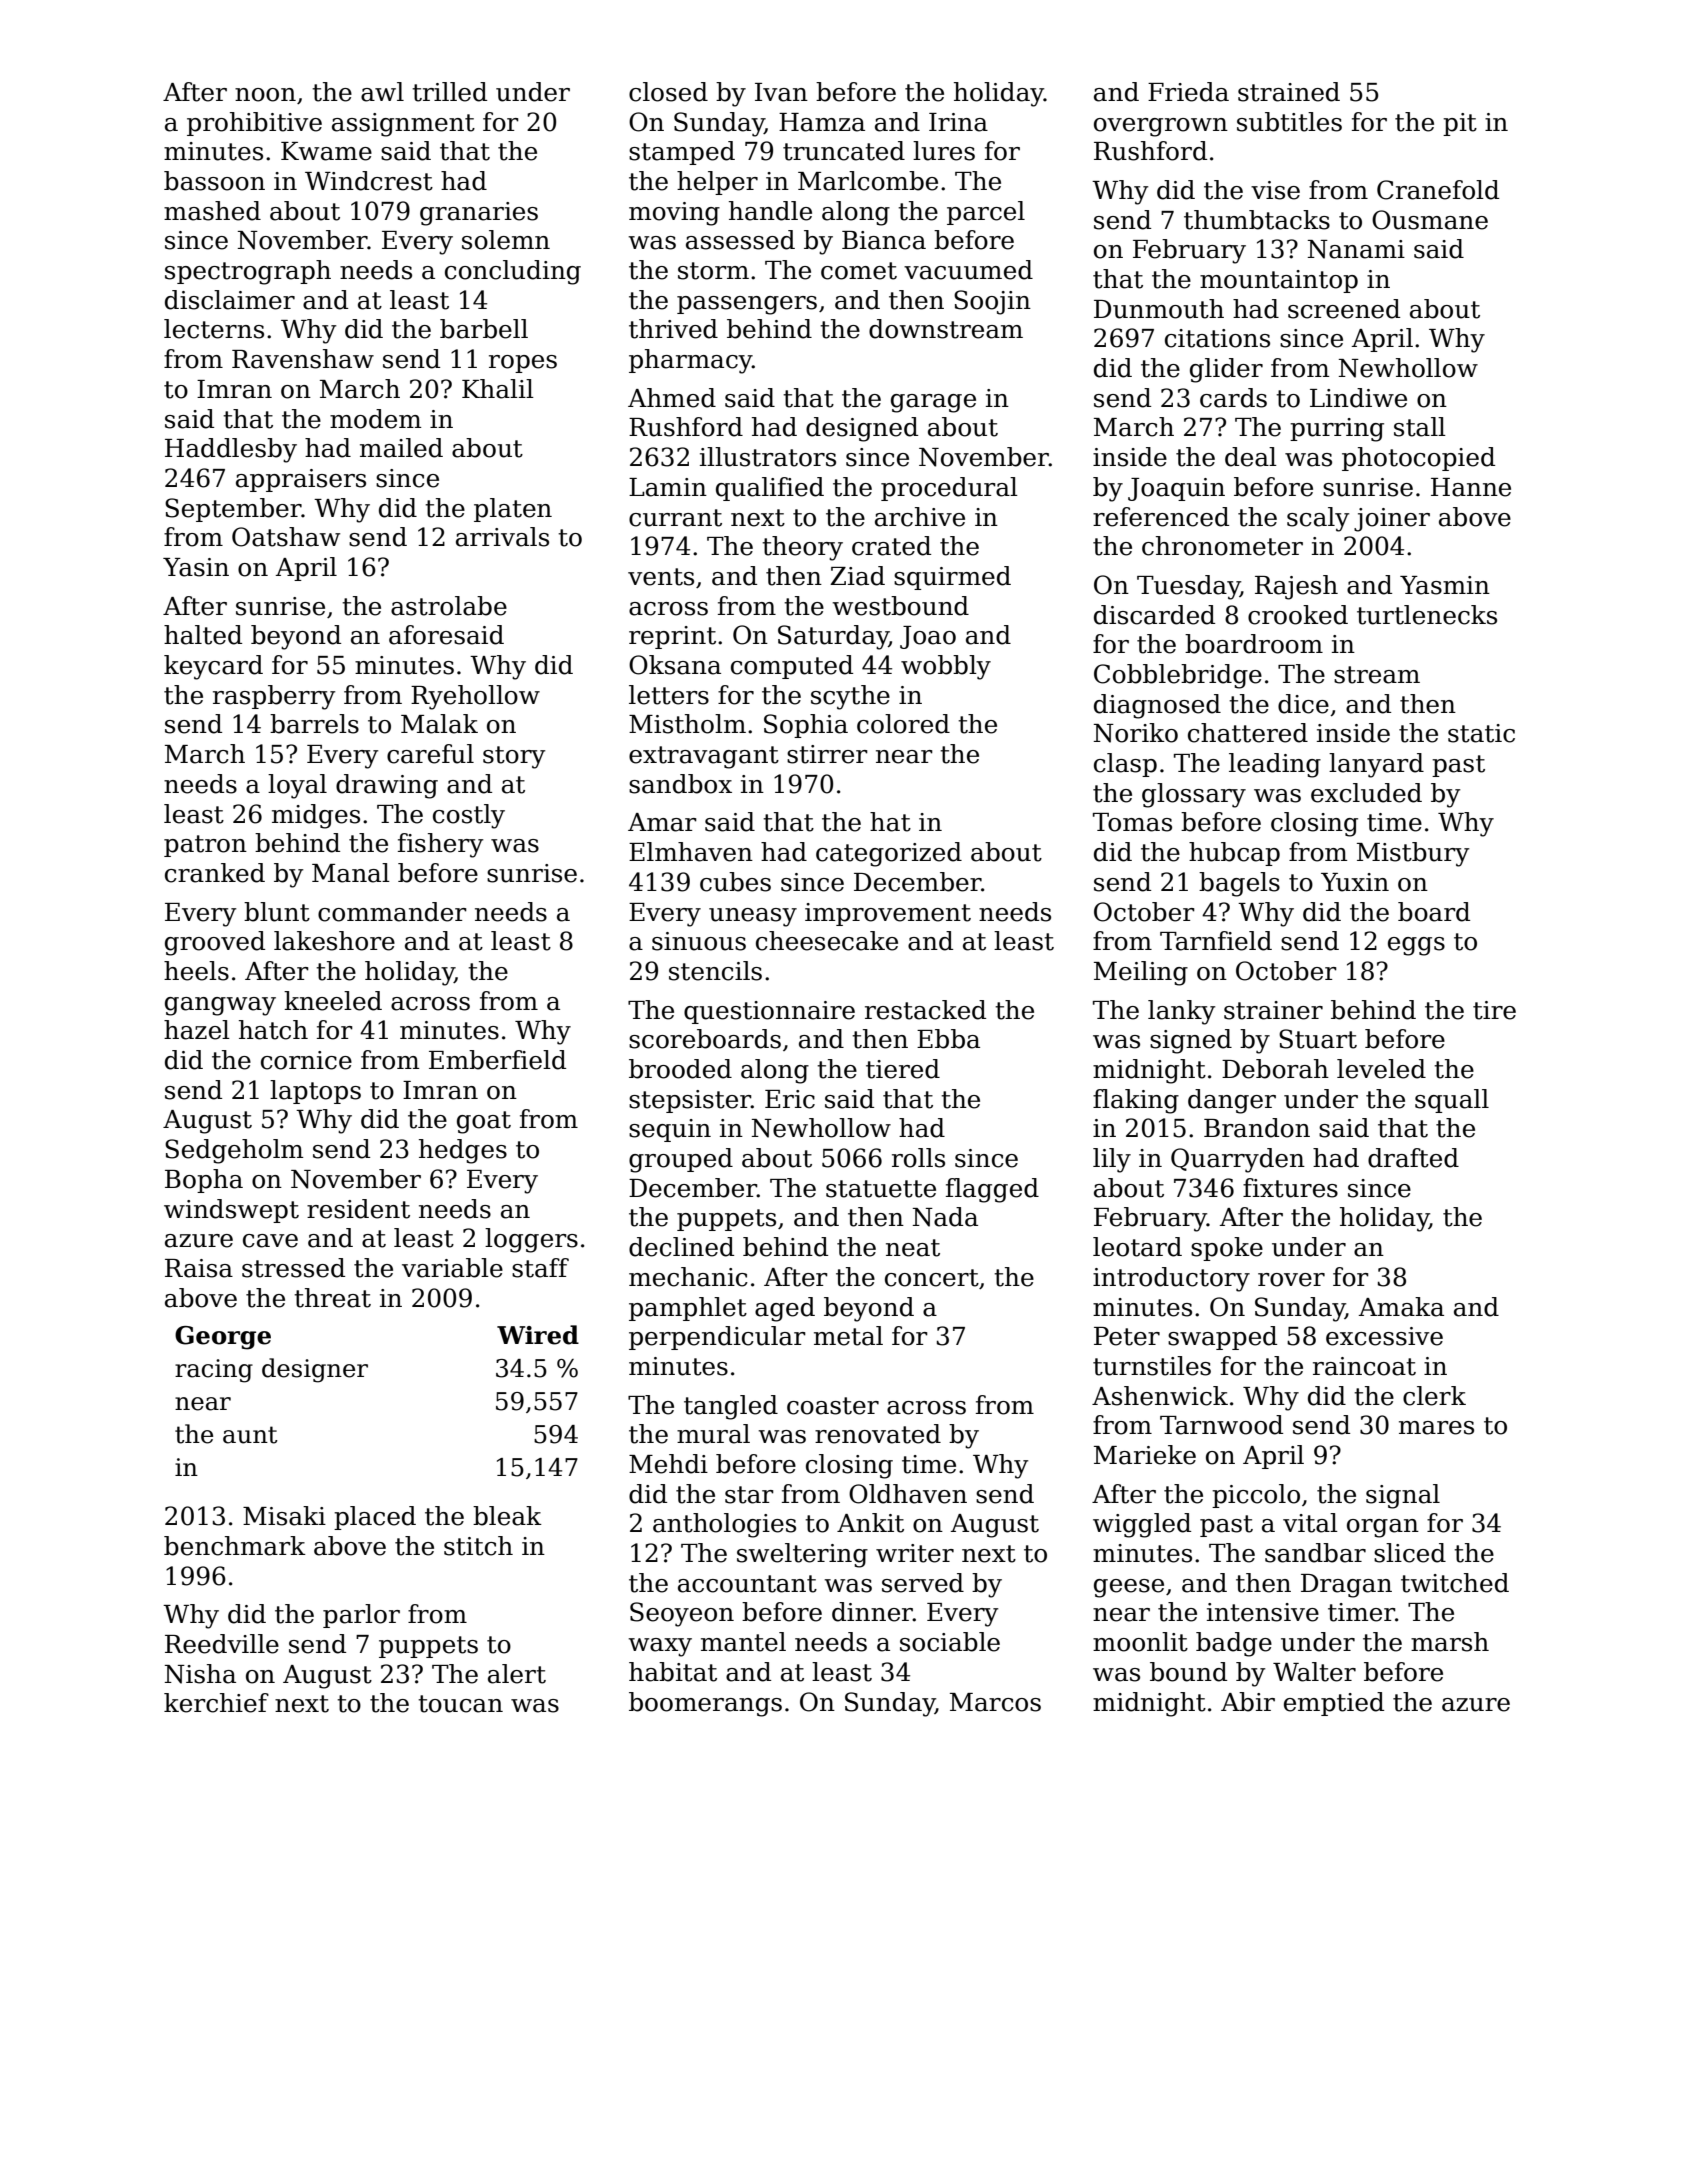 The width and height of the image is (1683, 2178). I want to click on questionnaire, so click(769, 1012).
